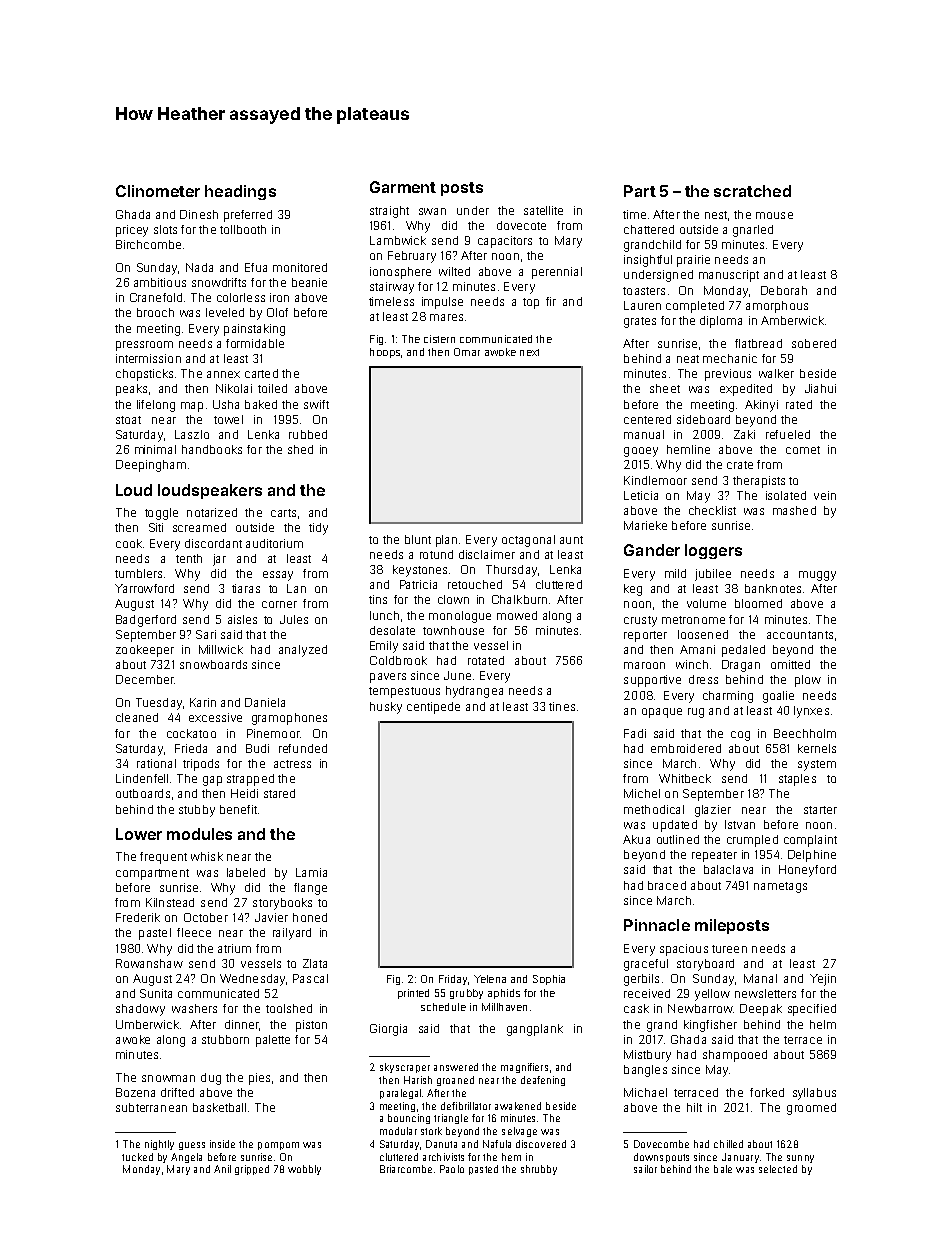 This document has height=1233, width=952. I want to click on vein, so click(825, 495).
